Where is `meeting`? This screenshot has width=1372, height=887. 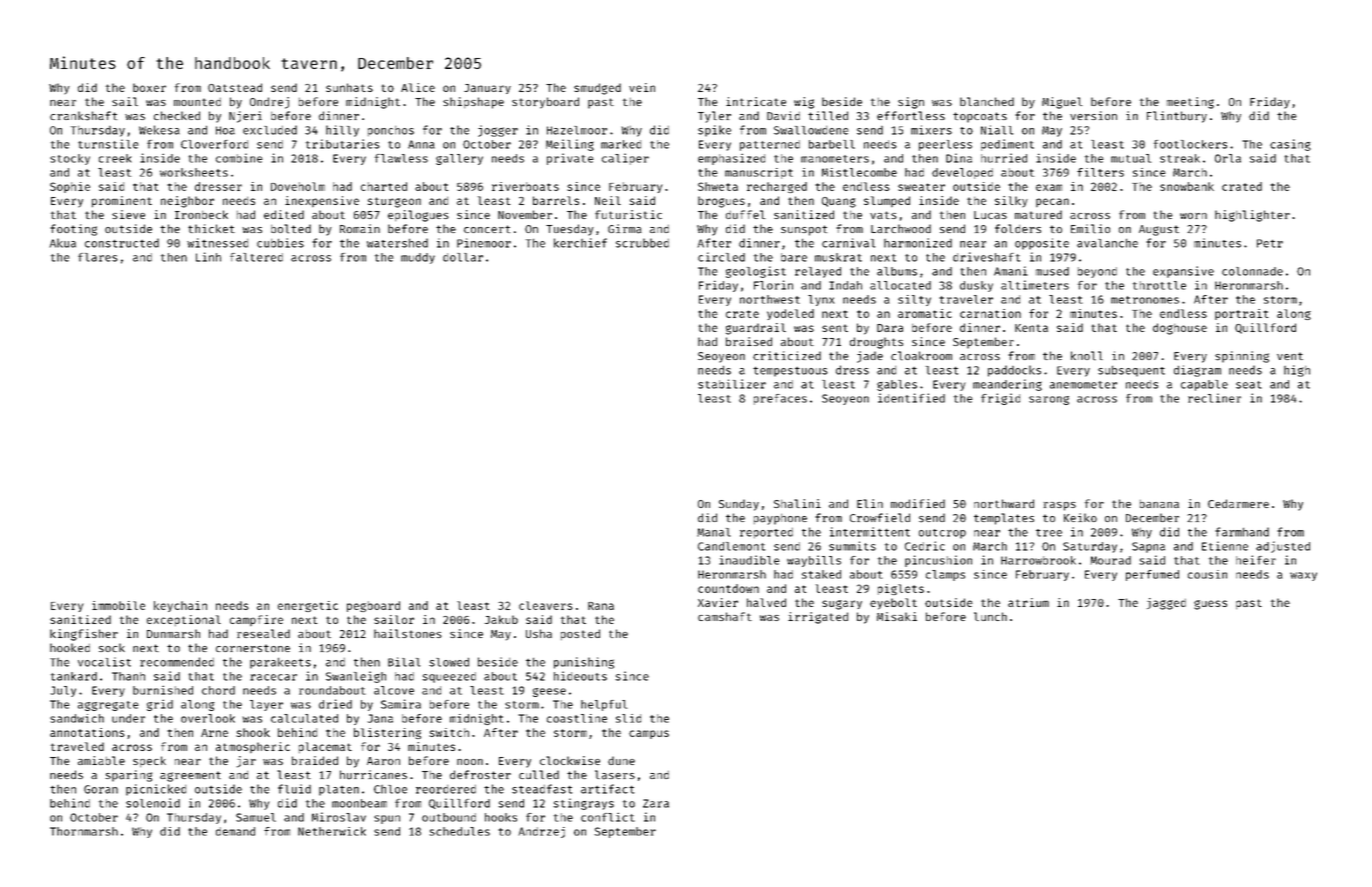
meeting is located at coordinates (1190, 103).
